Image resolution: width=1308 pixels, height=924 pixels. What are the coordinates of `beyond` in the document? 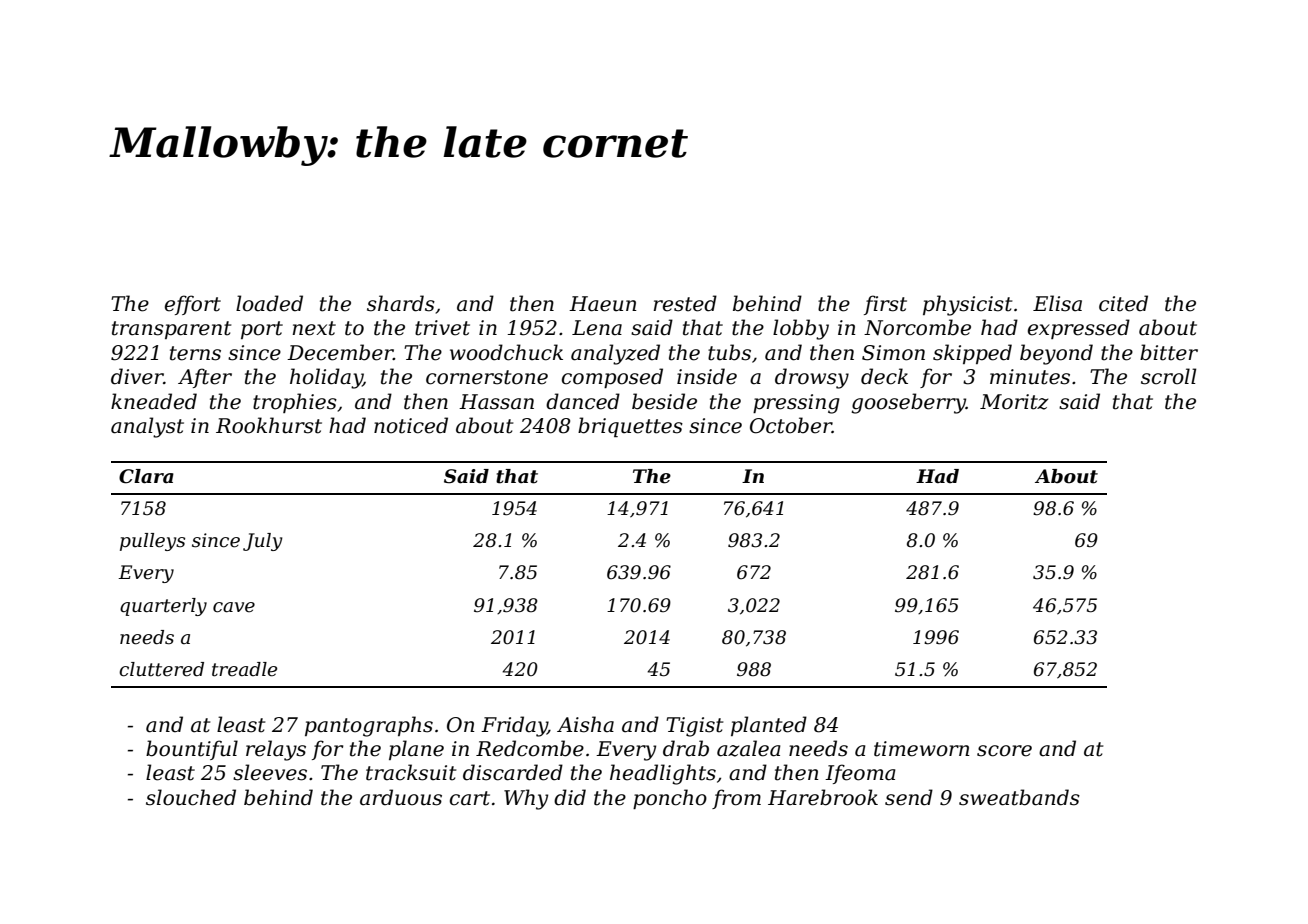 It's located at (1056, 354).
